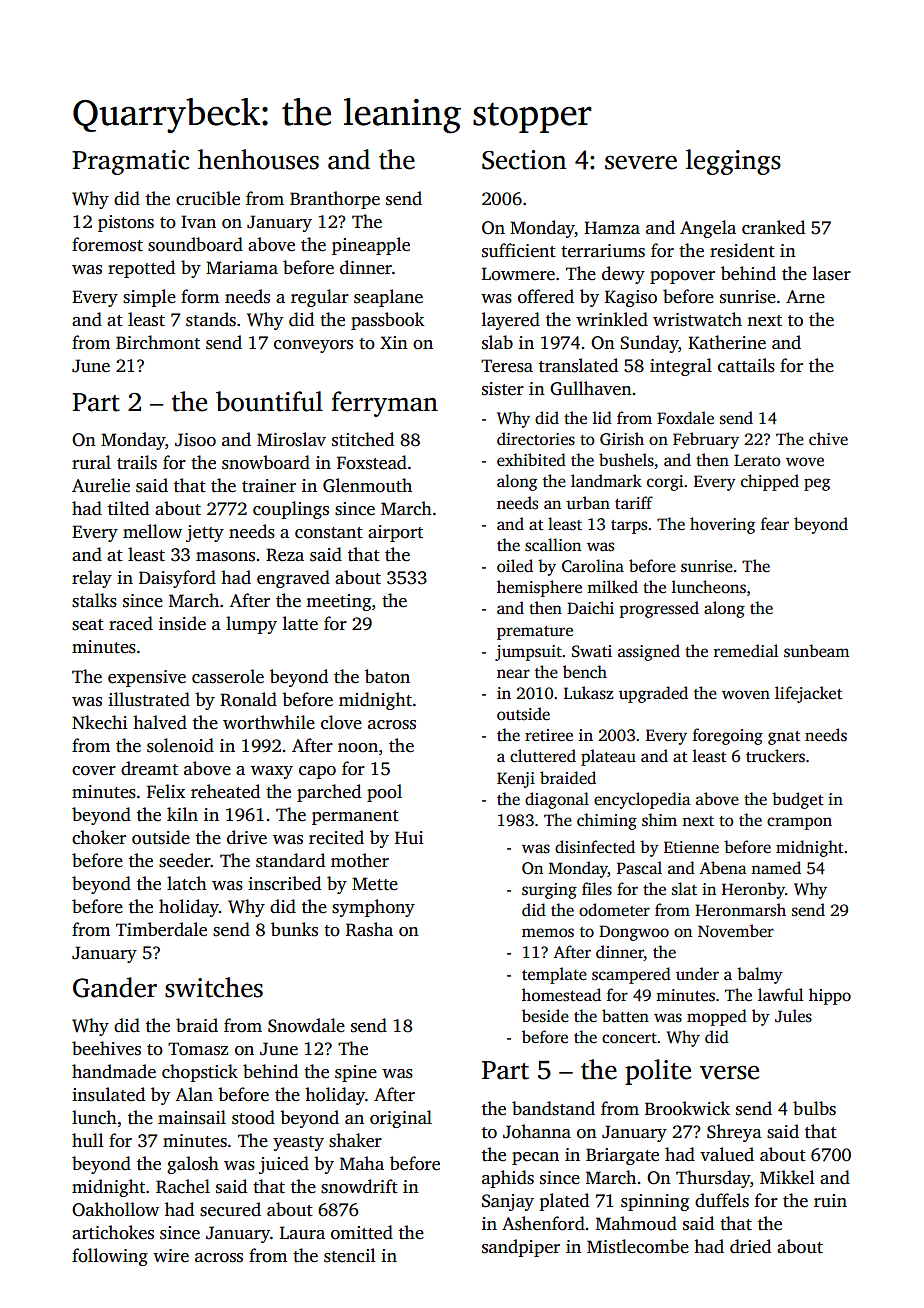 This screenshot has width=924, height=1308. I want to click on Jisoo, so click(195, 440).
